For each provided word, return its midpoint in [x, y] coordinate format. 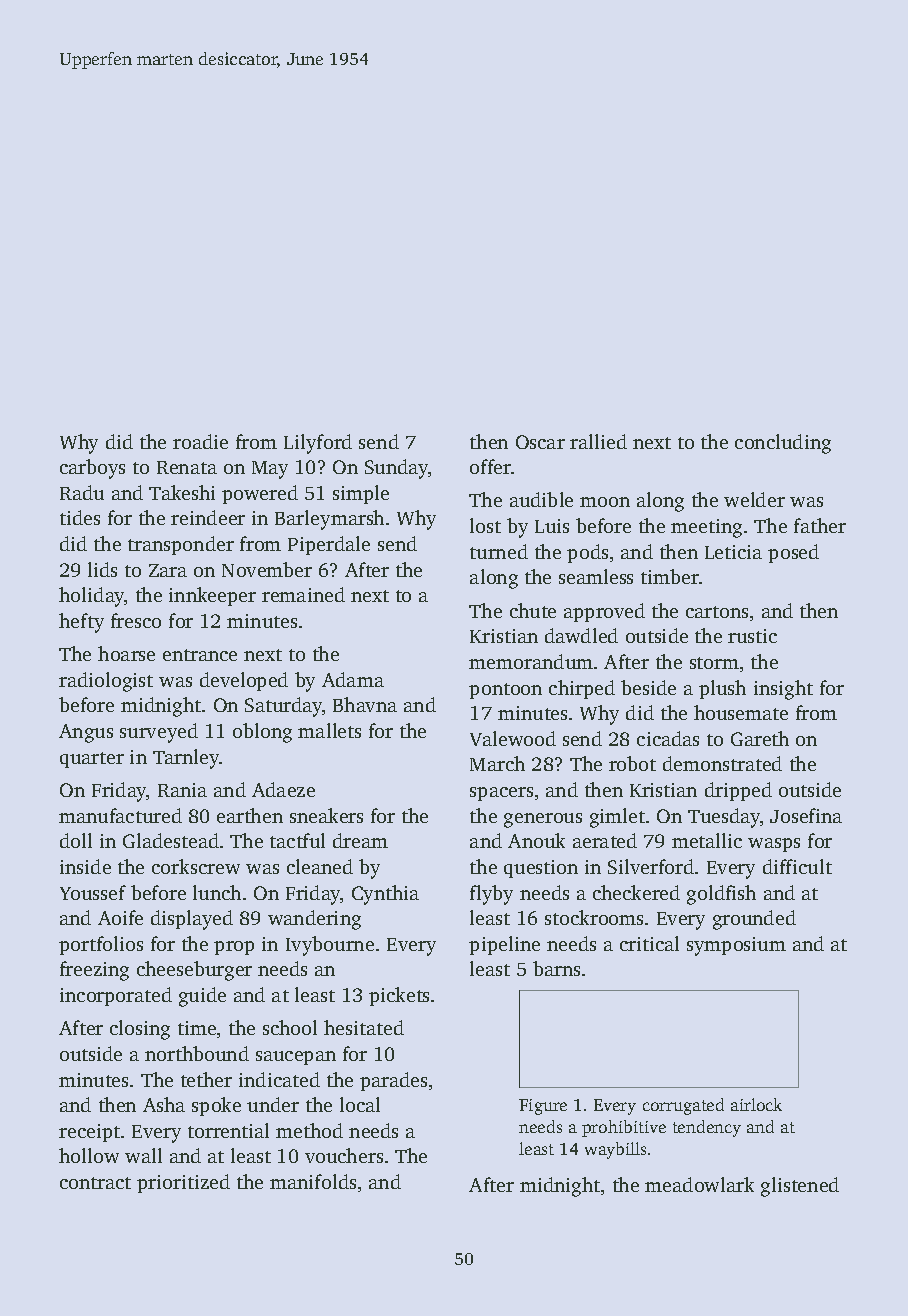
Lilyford [318, 444]
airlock [756, 1104]
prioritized [183, 1183]
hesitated [364, 1027]
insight [783, 690]
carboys [92, 469]
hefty [81, 623]
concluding [783, 444]
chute [533, 610]
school [290, 1027]
